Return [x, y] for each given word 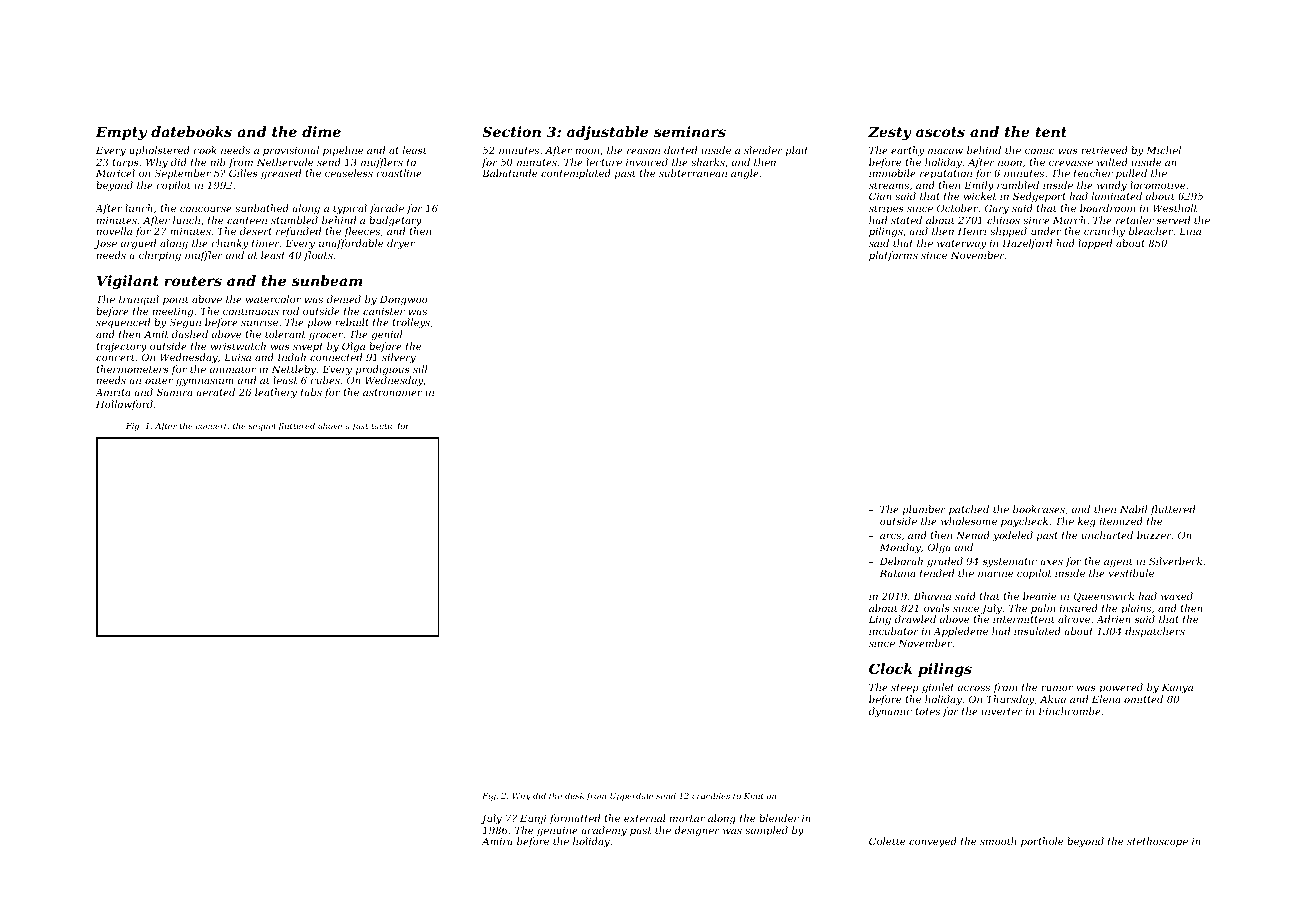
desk [574, 795]
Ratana [897, 573]
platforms [893, 256]
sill [420, 369]
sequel [262, 426]
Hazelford [1027, 244]
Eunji [533, 819]
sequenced [123, 323]
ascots [940, 132]
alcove [1074, 619]
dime [321, 131]
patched [969, 510]
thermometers [132, 369]
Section [511, 131]
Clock [891, 668]
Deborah [901, 561]
